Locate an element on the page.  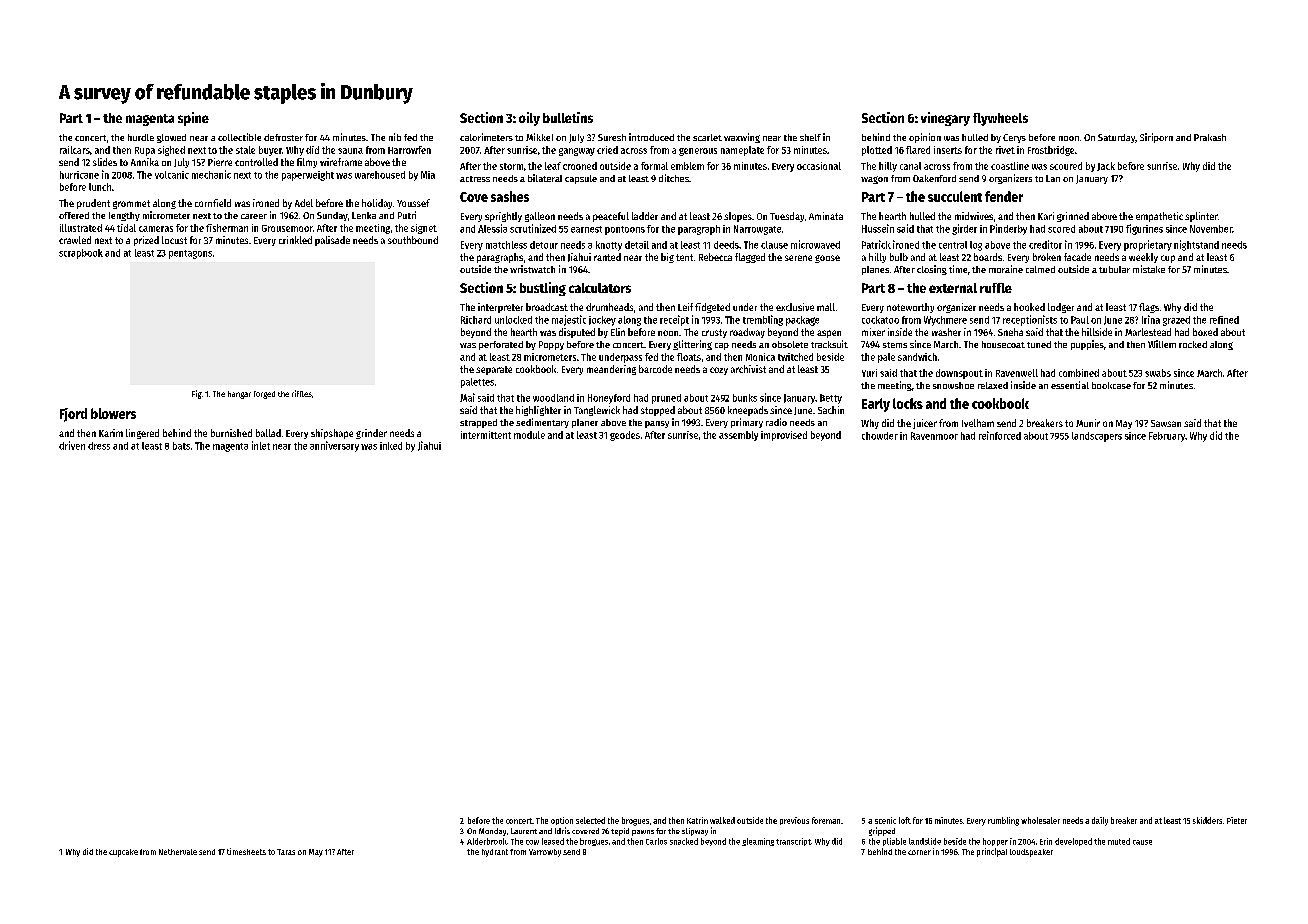
twitched is located at coordinates (795, 357).
